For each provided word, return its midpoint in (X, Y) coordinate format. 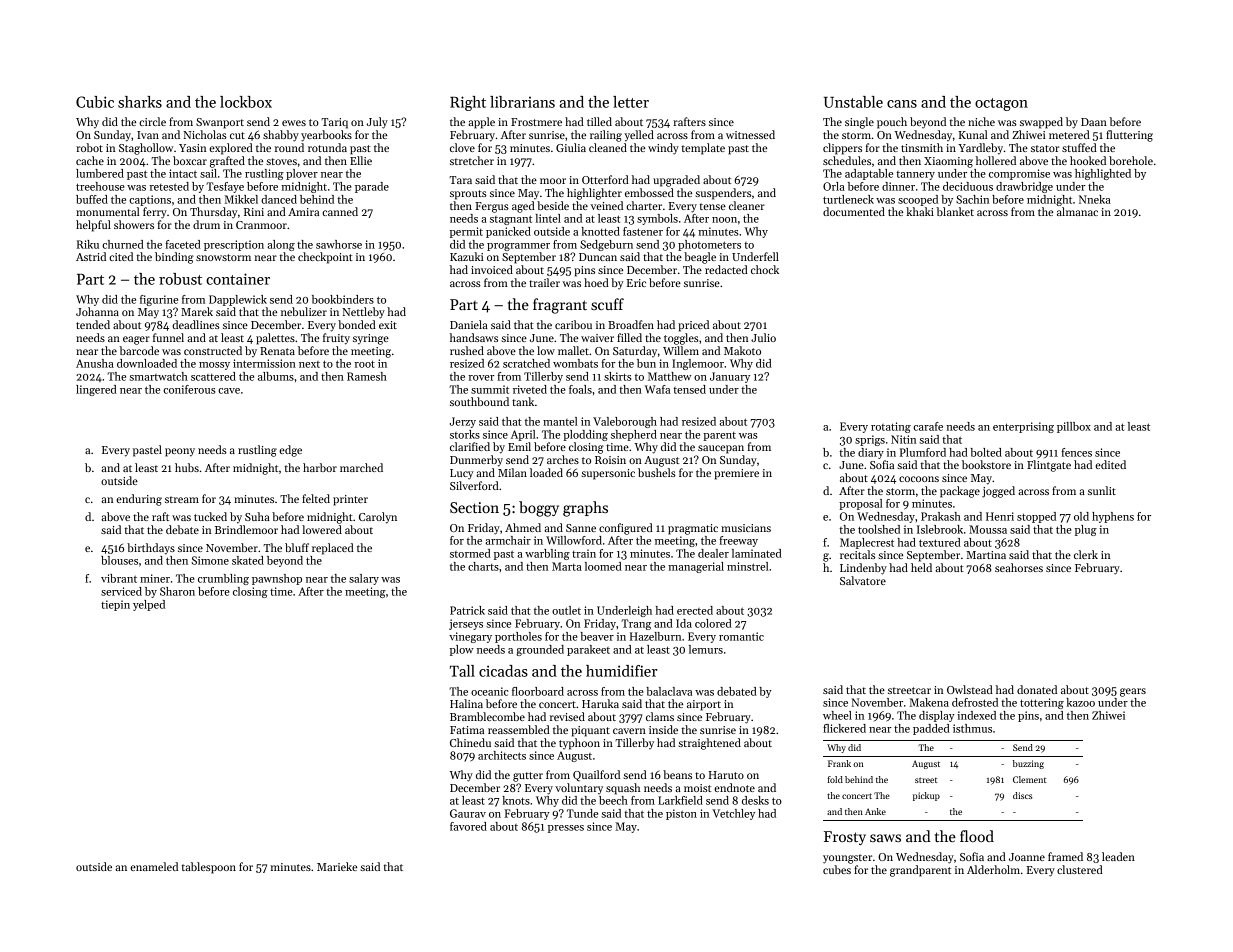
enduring (139, 500)
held (921, 567)
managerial (696, 567)
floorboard (538, 691)
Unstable (853, 102)
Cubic (95, 102)
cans (902, 104)
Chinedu (470, 742)
